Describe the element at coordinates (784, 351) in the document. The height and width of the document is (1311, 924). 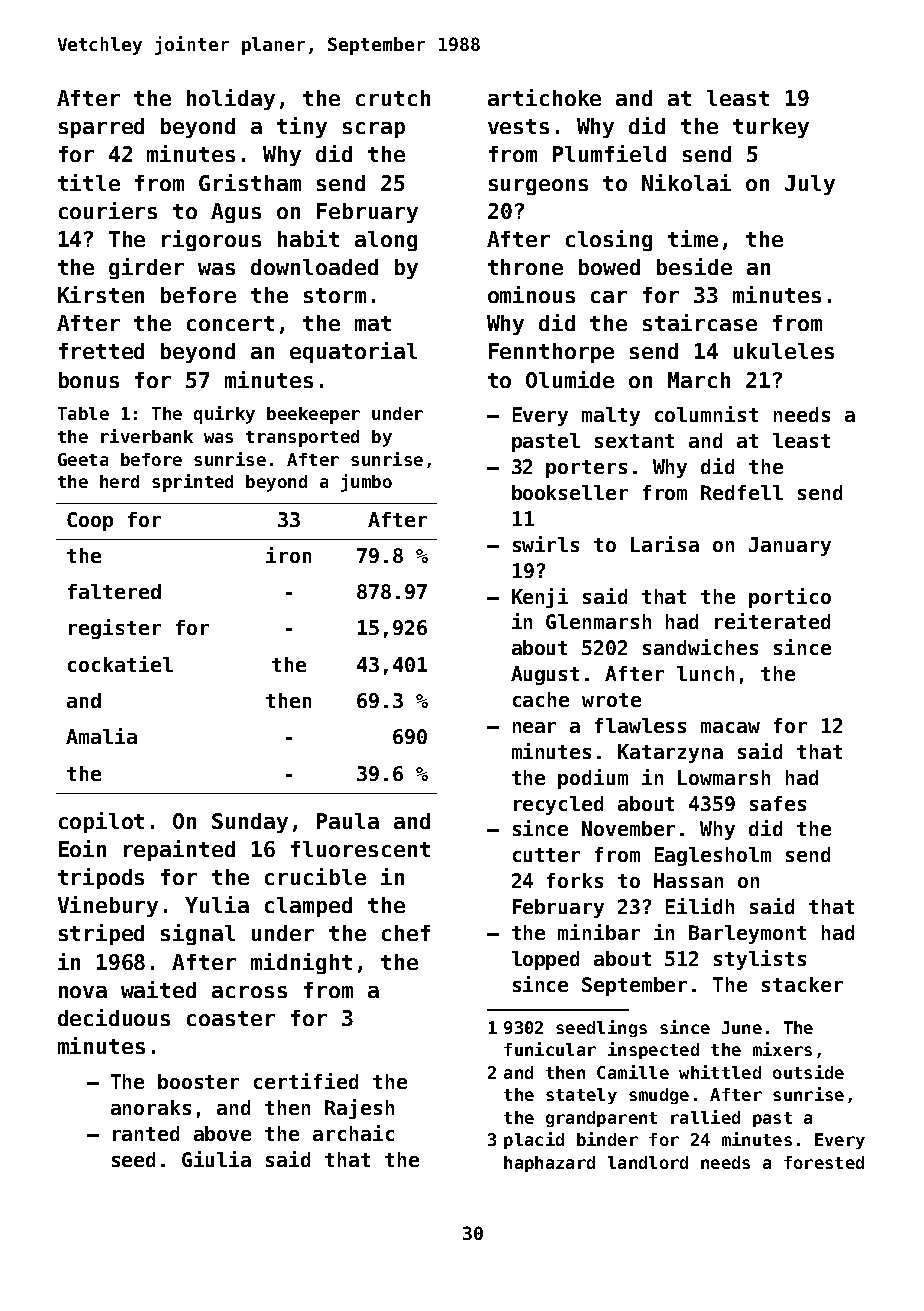
I see `ukuleles` at that location.
